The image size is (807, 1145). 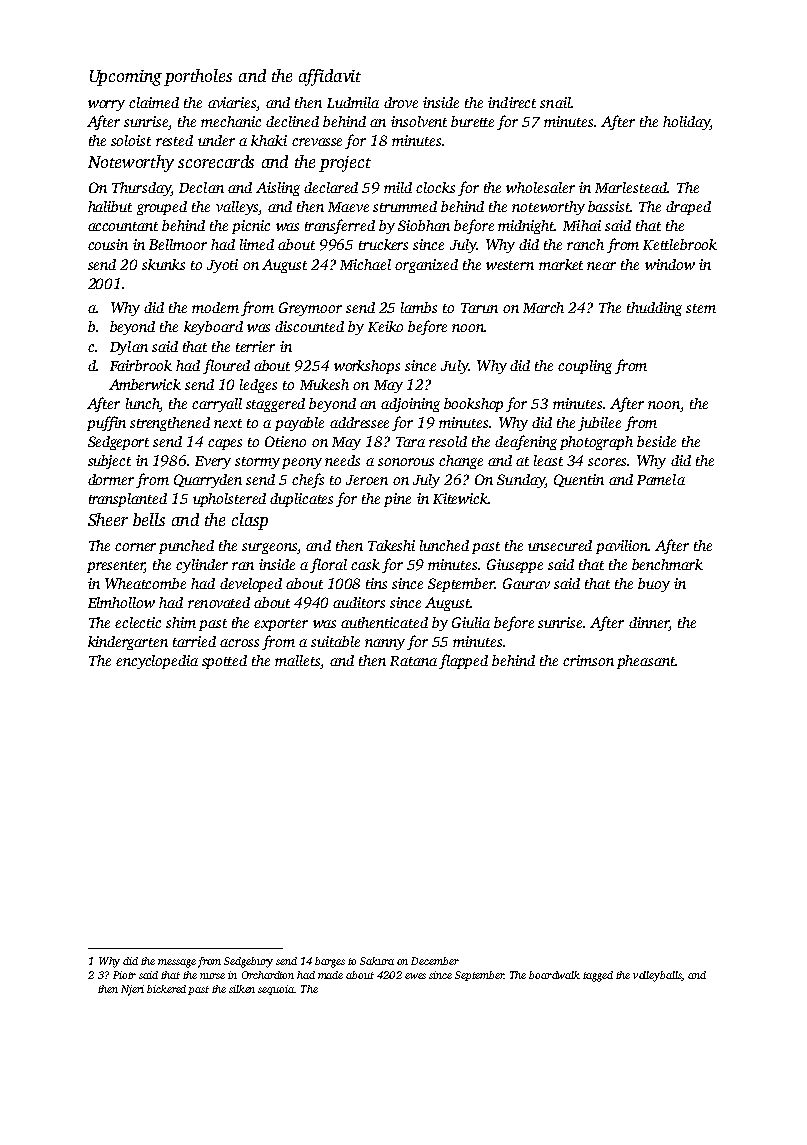 I want to click on Ratana, so click(x=413, y=661).
